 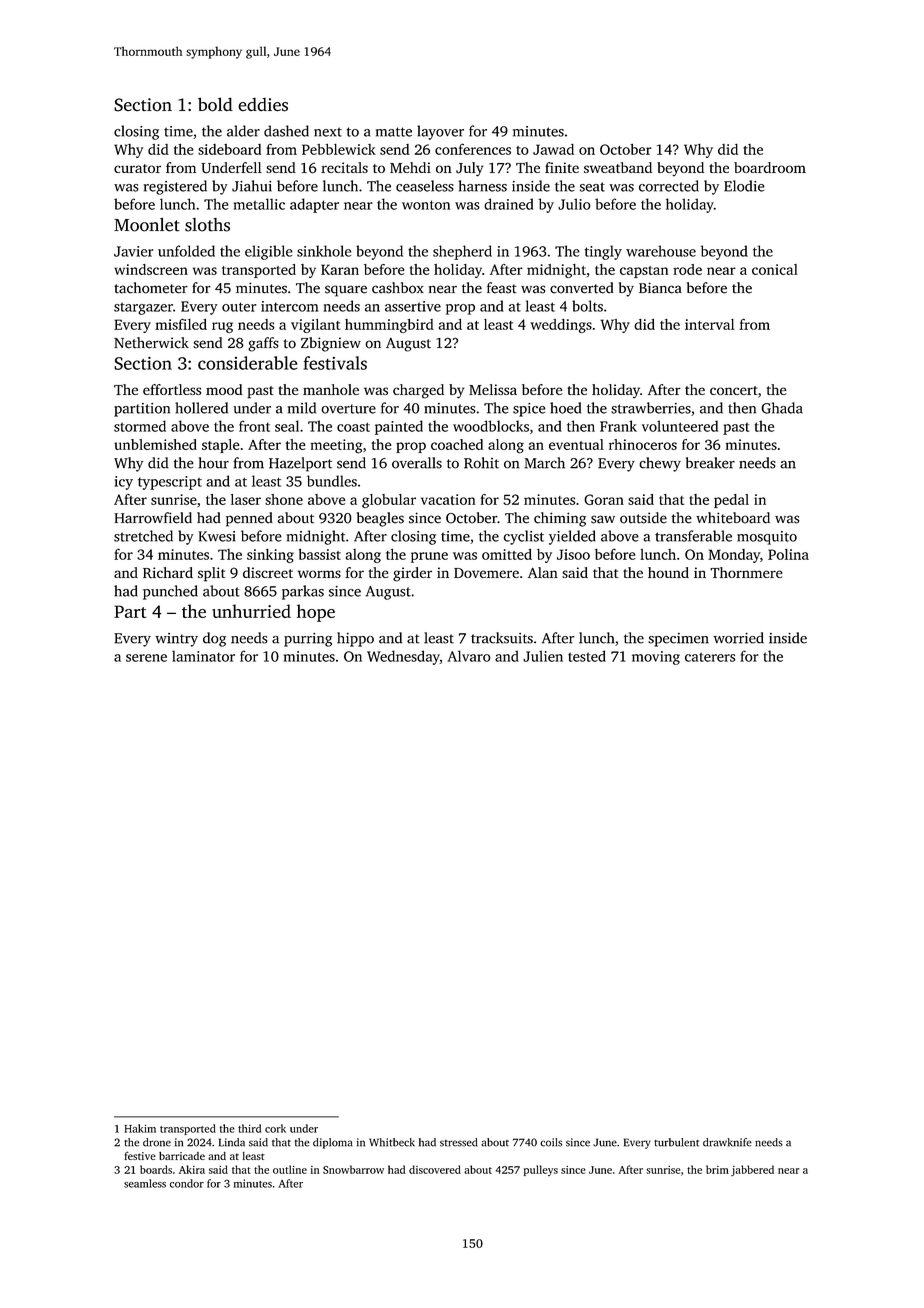 What do you see at coordinates (308, 640) in the image?
I see `purring` at bounding box center [308, 640].
